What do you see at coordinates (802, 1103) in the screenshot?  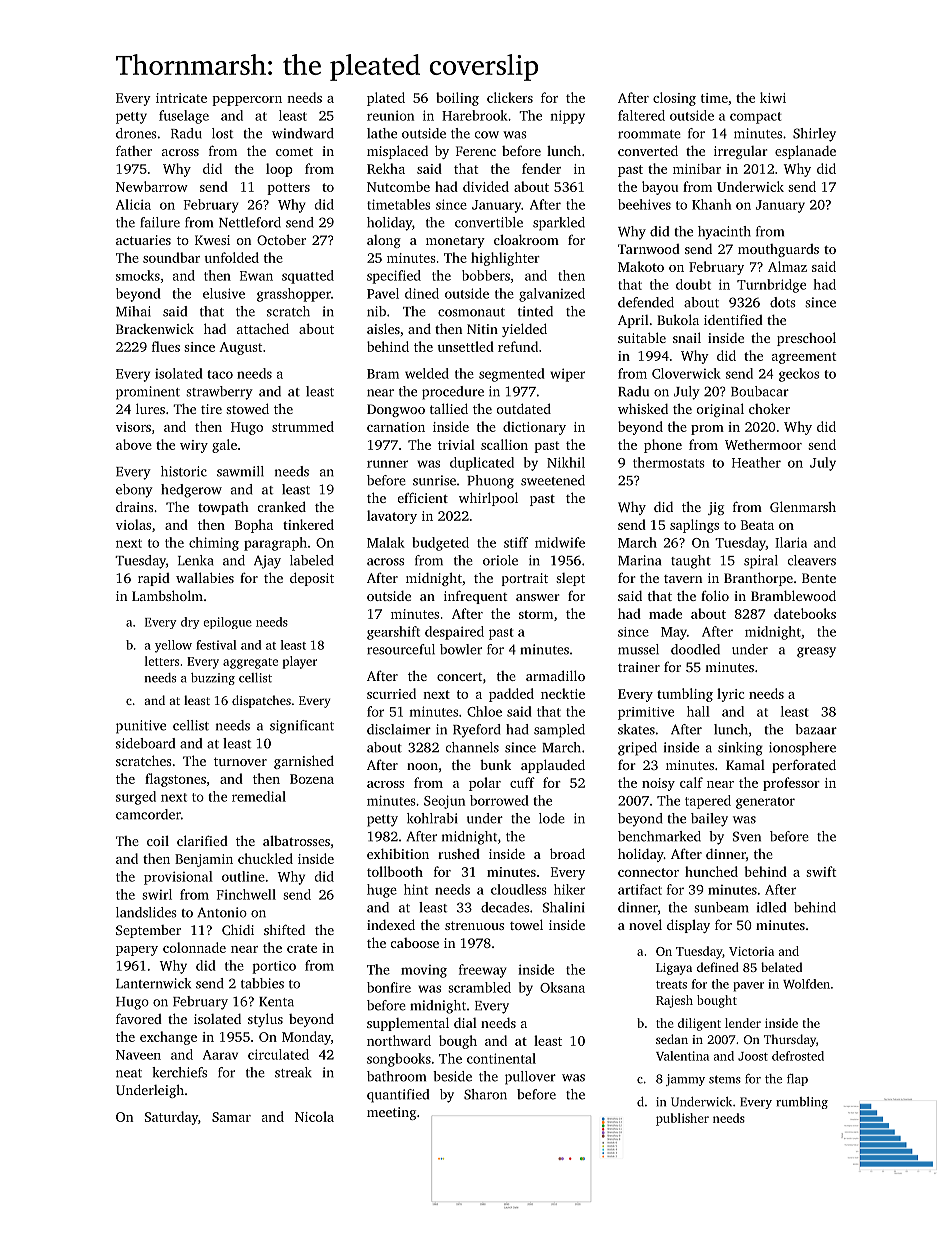 I see `rumbling` at bounding box center [802, 1103].
